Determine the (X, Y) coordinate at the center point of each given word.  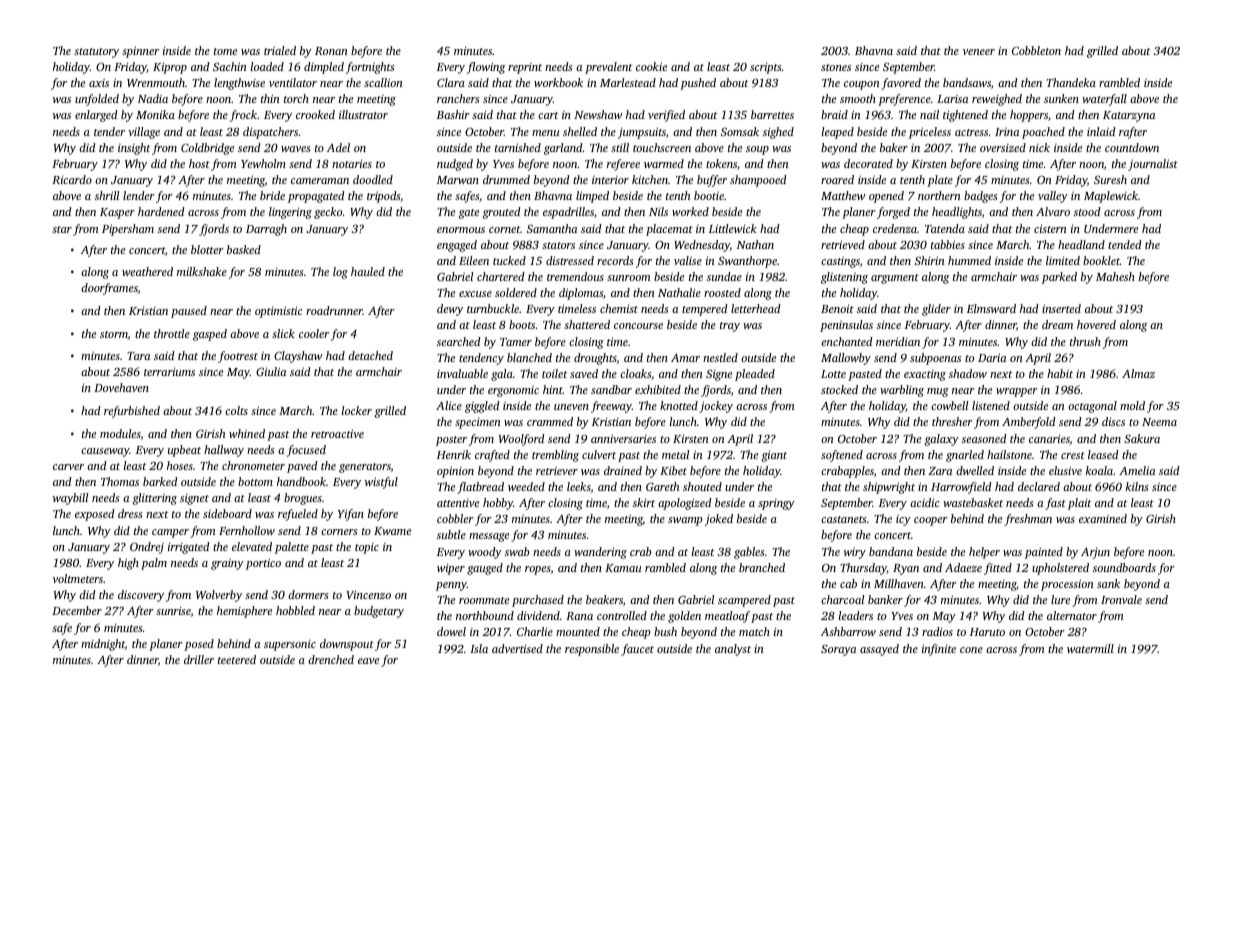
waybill (70, 499)
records (615, 260)
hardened (161, 211)
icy (903, 520)
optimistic (278, 312)
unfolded (97, 100)
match (754, 631)
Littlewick (733, 228)
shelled (580, 131)
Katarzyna (1129, 116)
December (77, 610)
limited (1063, 260)
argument (895, 279)
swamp (685, 521)
